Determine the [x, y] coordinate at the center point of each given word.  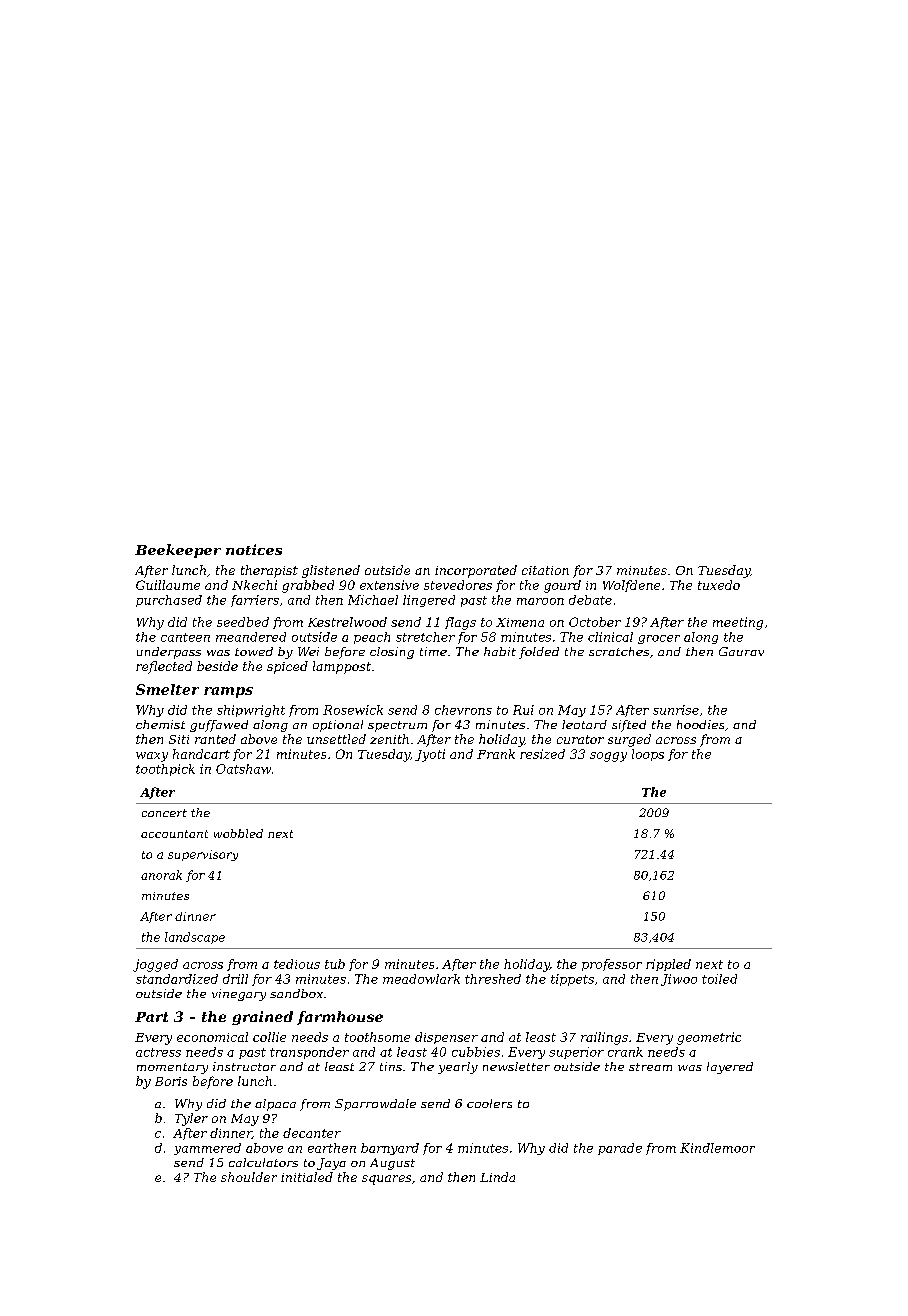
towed [254, 651]
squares [386, 1180]
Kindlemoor [717, 1148]
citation [545, 570]
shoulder [249, 1177]
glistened [331, 571]
